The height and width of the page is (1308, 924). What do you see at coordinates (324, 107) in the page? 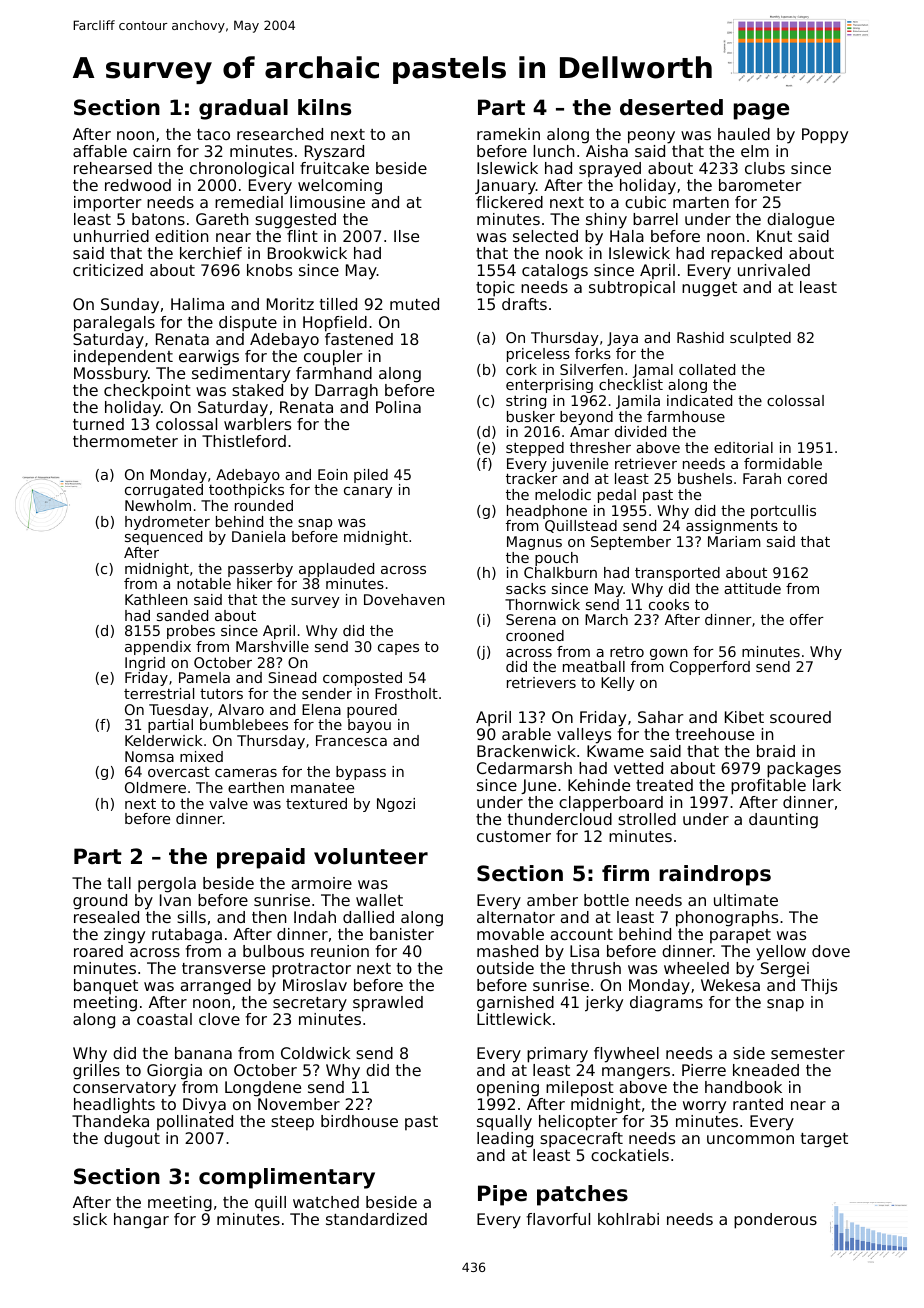
I see `kilns` at bounding box center [324, 107].
